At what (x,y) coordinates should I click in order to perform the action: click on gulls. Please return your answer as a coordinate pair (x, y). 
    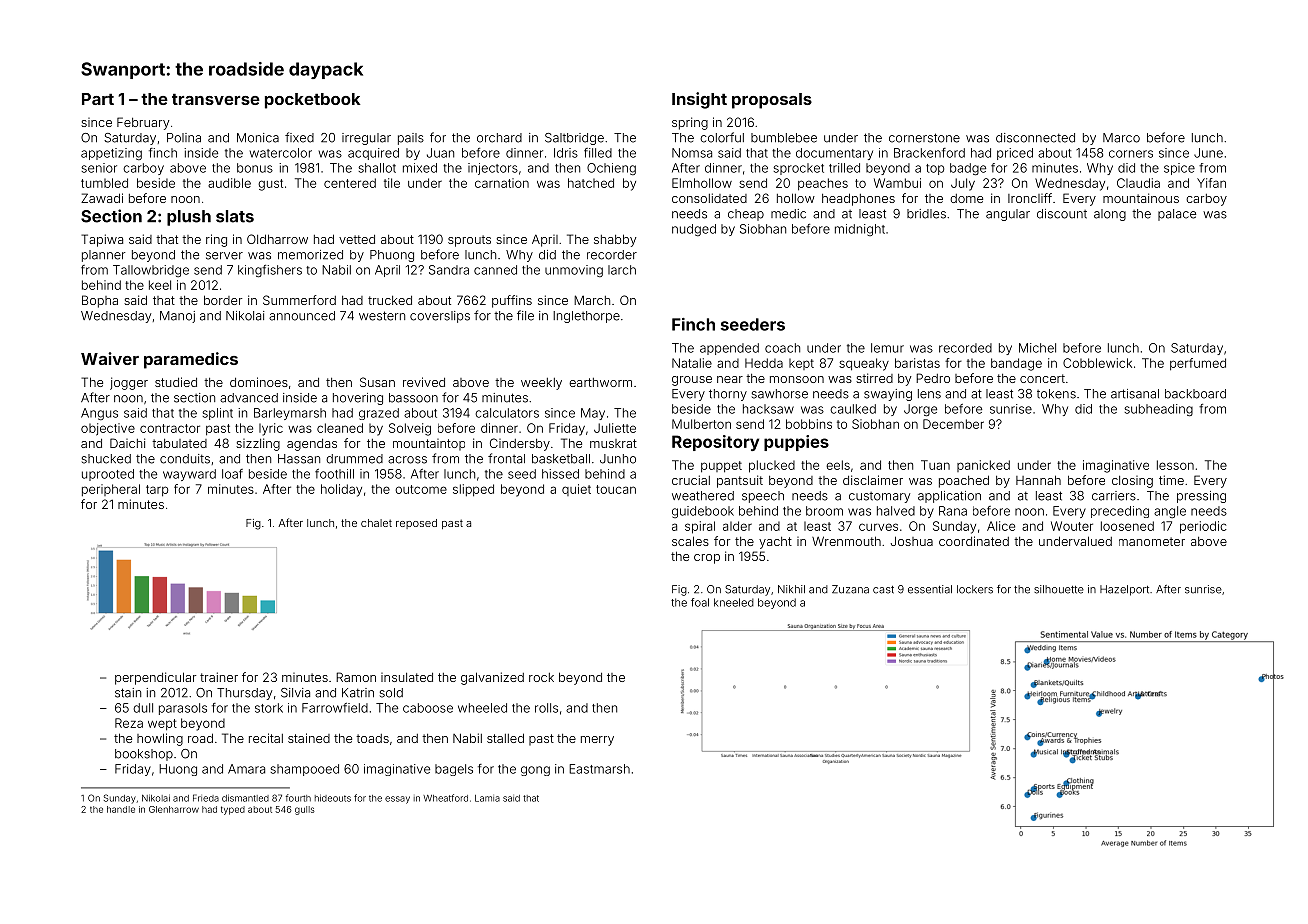
    Looking at the image, I should click on (305, 810).
